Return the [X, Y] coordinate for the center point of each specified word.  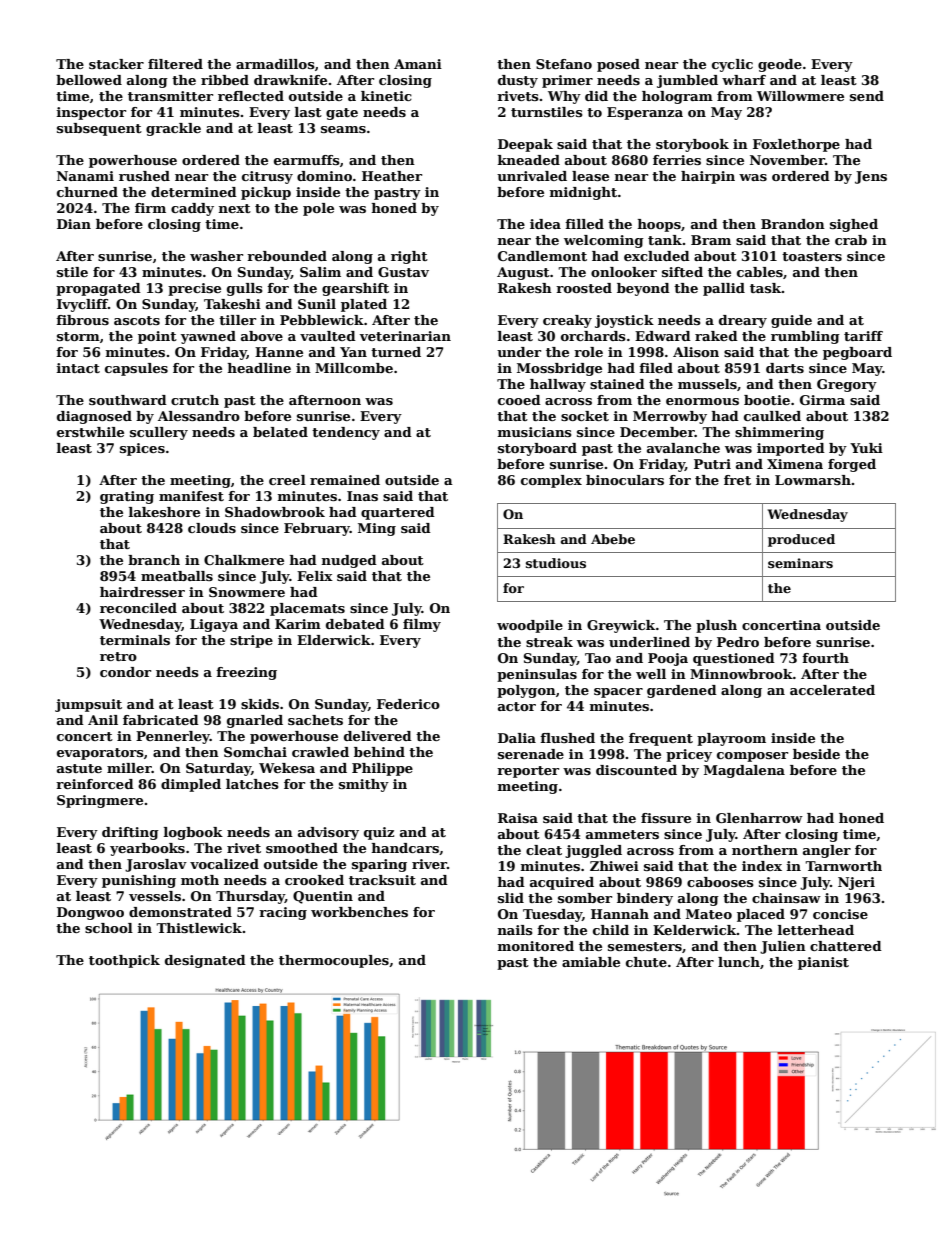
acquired [562, 883]
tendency [346, 433]
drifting [130, 833]
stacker [116, 64]
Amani [418, 64]
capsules [136, 369]
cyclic [732, 65]
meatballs [177, 576]
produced [801, 540]
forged [852, 465]
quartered [398, 513]
